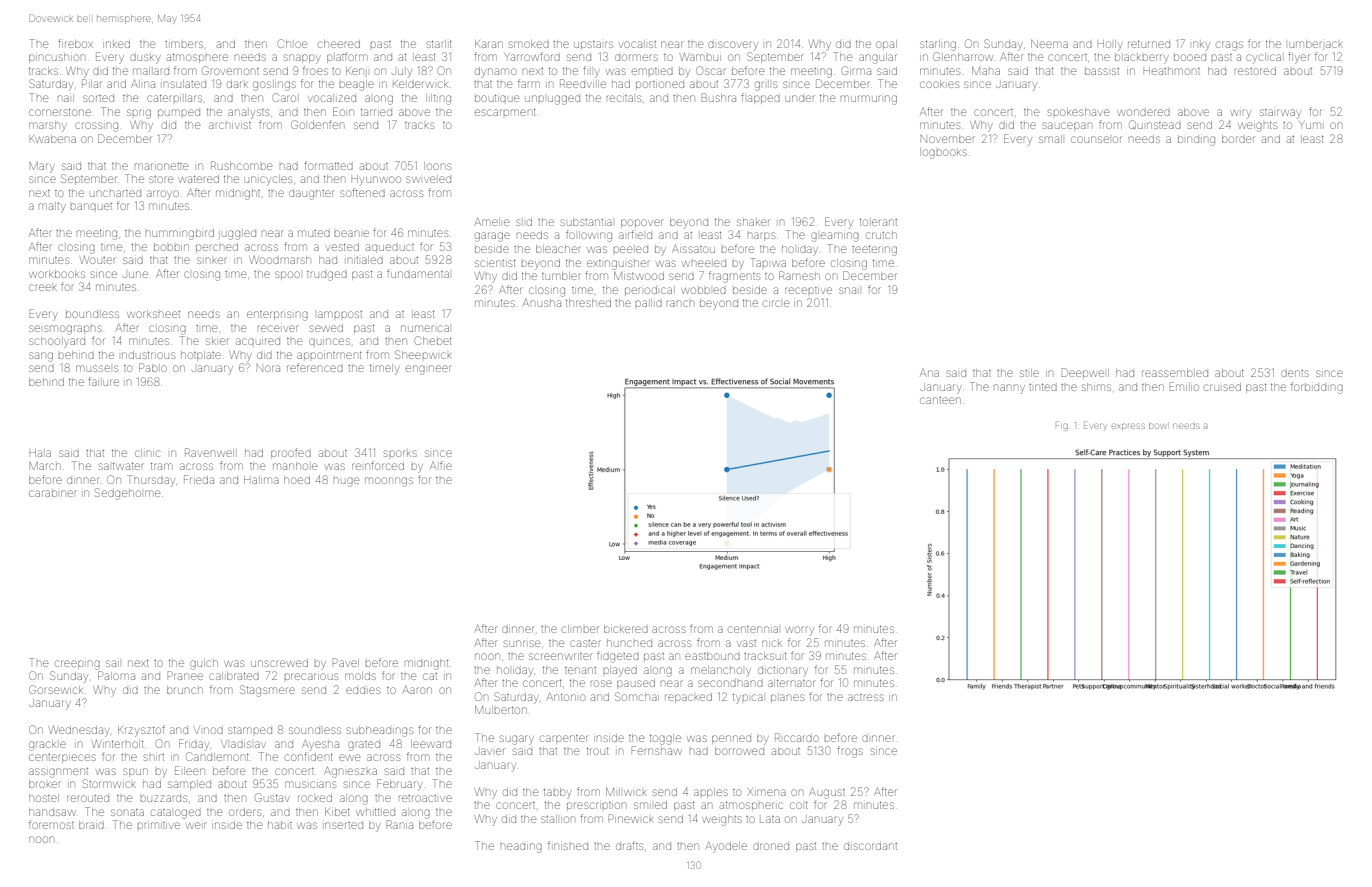 The image size is (1372, 887). Describe the element at coordinates (51, 824) in the image. I see `foremost` at that location.
